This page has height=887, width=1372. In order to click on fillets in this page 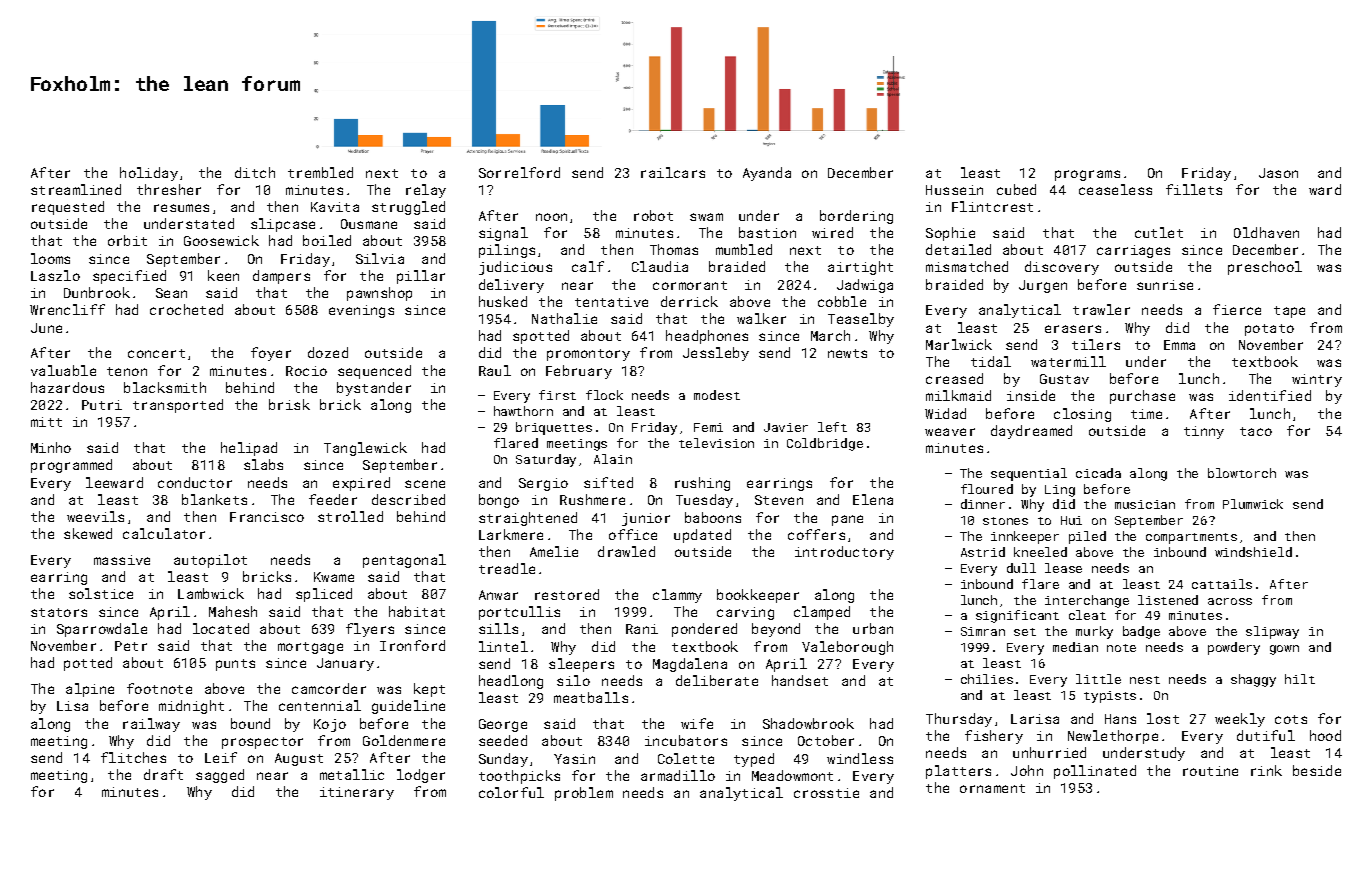, I will do `click(1194, 189)`.
